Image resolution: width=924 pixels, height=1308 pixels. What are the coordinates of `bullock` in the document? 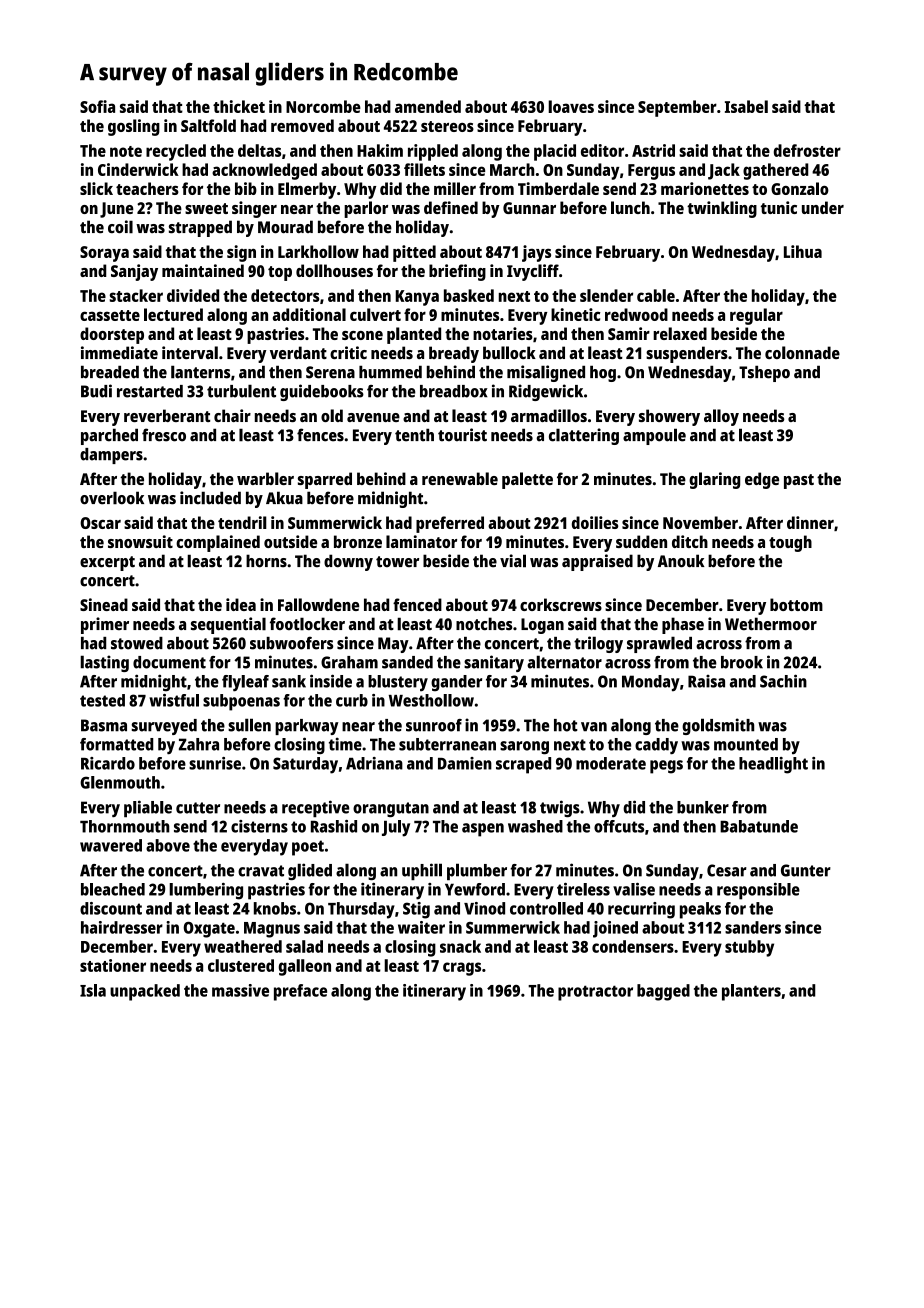 It's located at (509, 352).
